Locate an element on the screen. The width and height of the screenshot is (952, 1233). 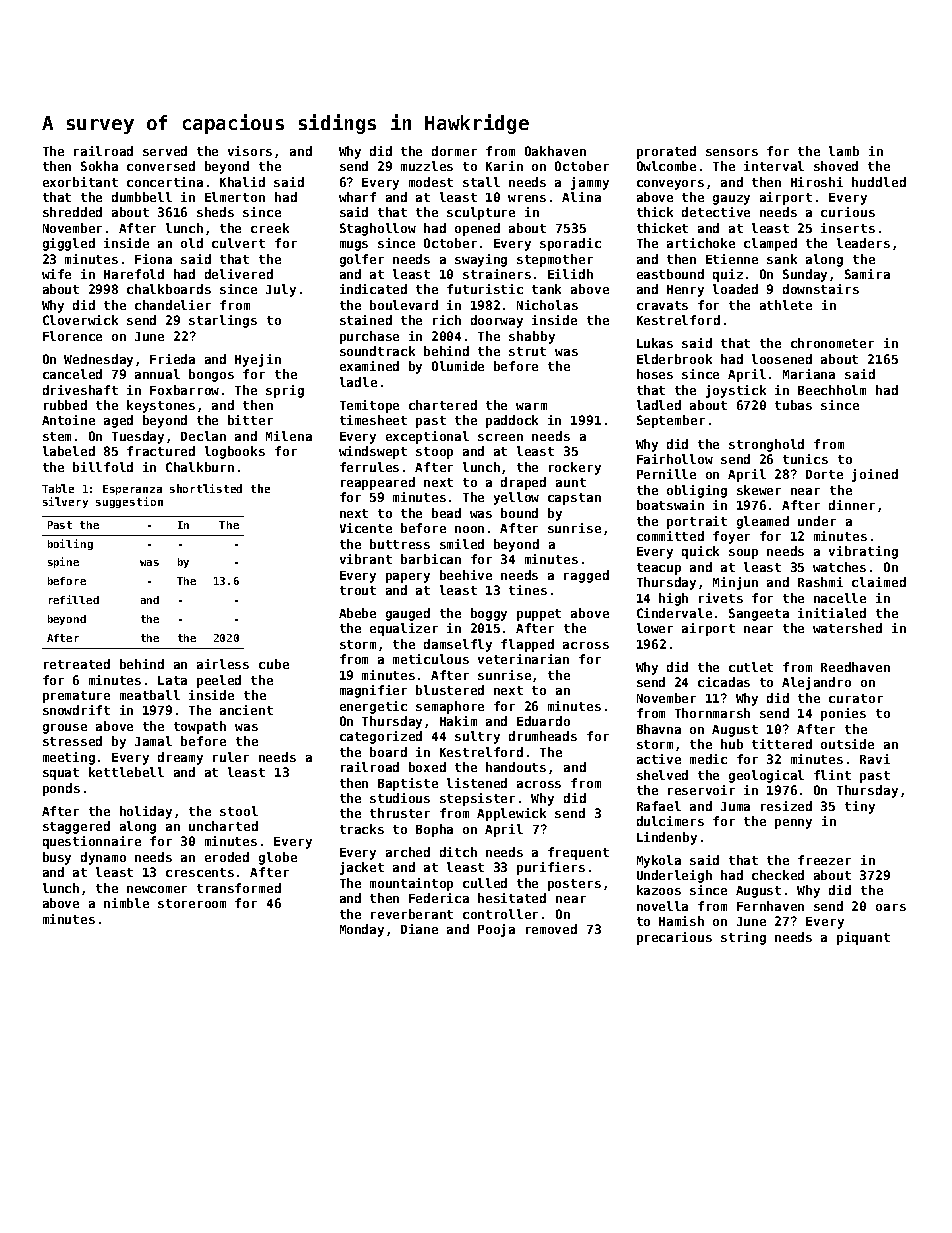
rich is located at coordinates (447, 320).
